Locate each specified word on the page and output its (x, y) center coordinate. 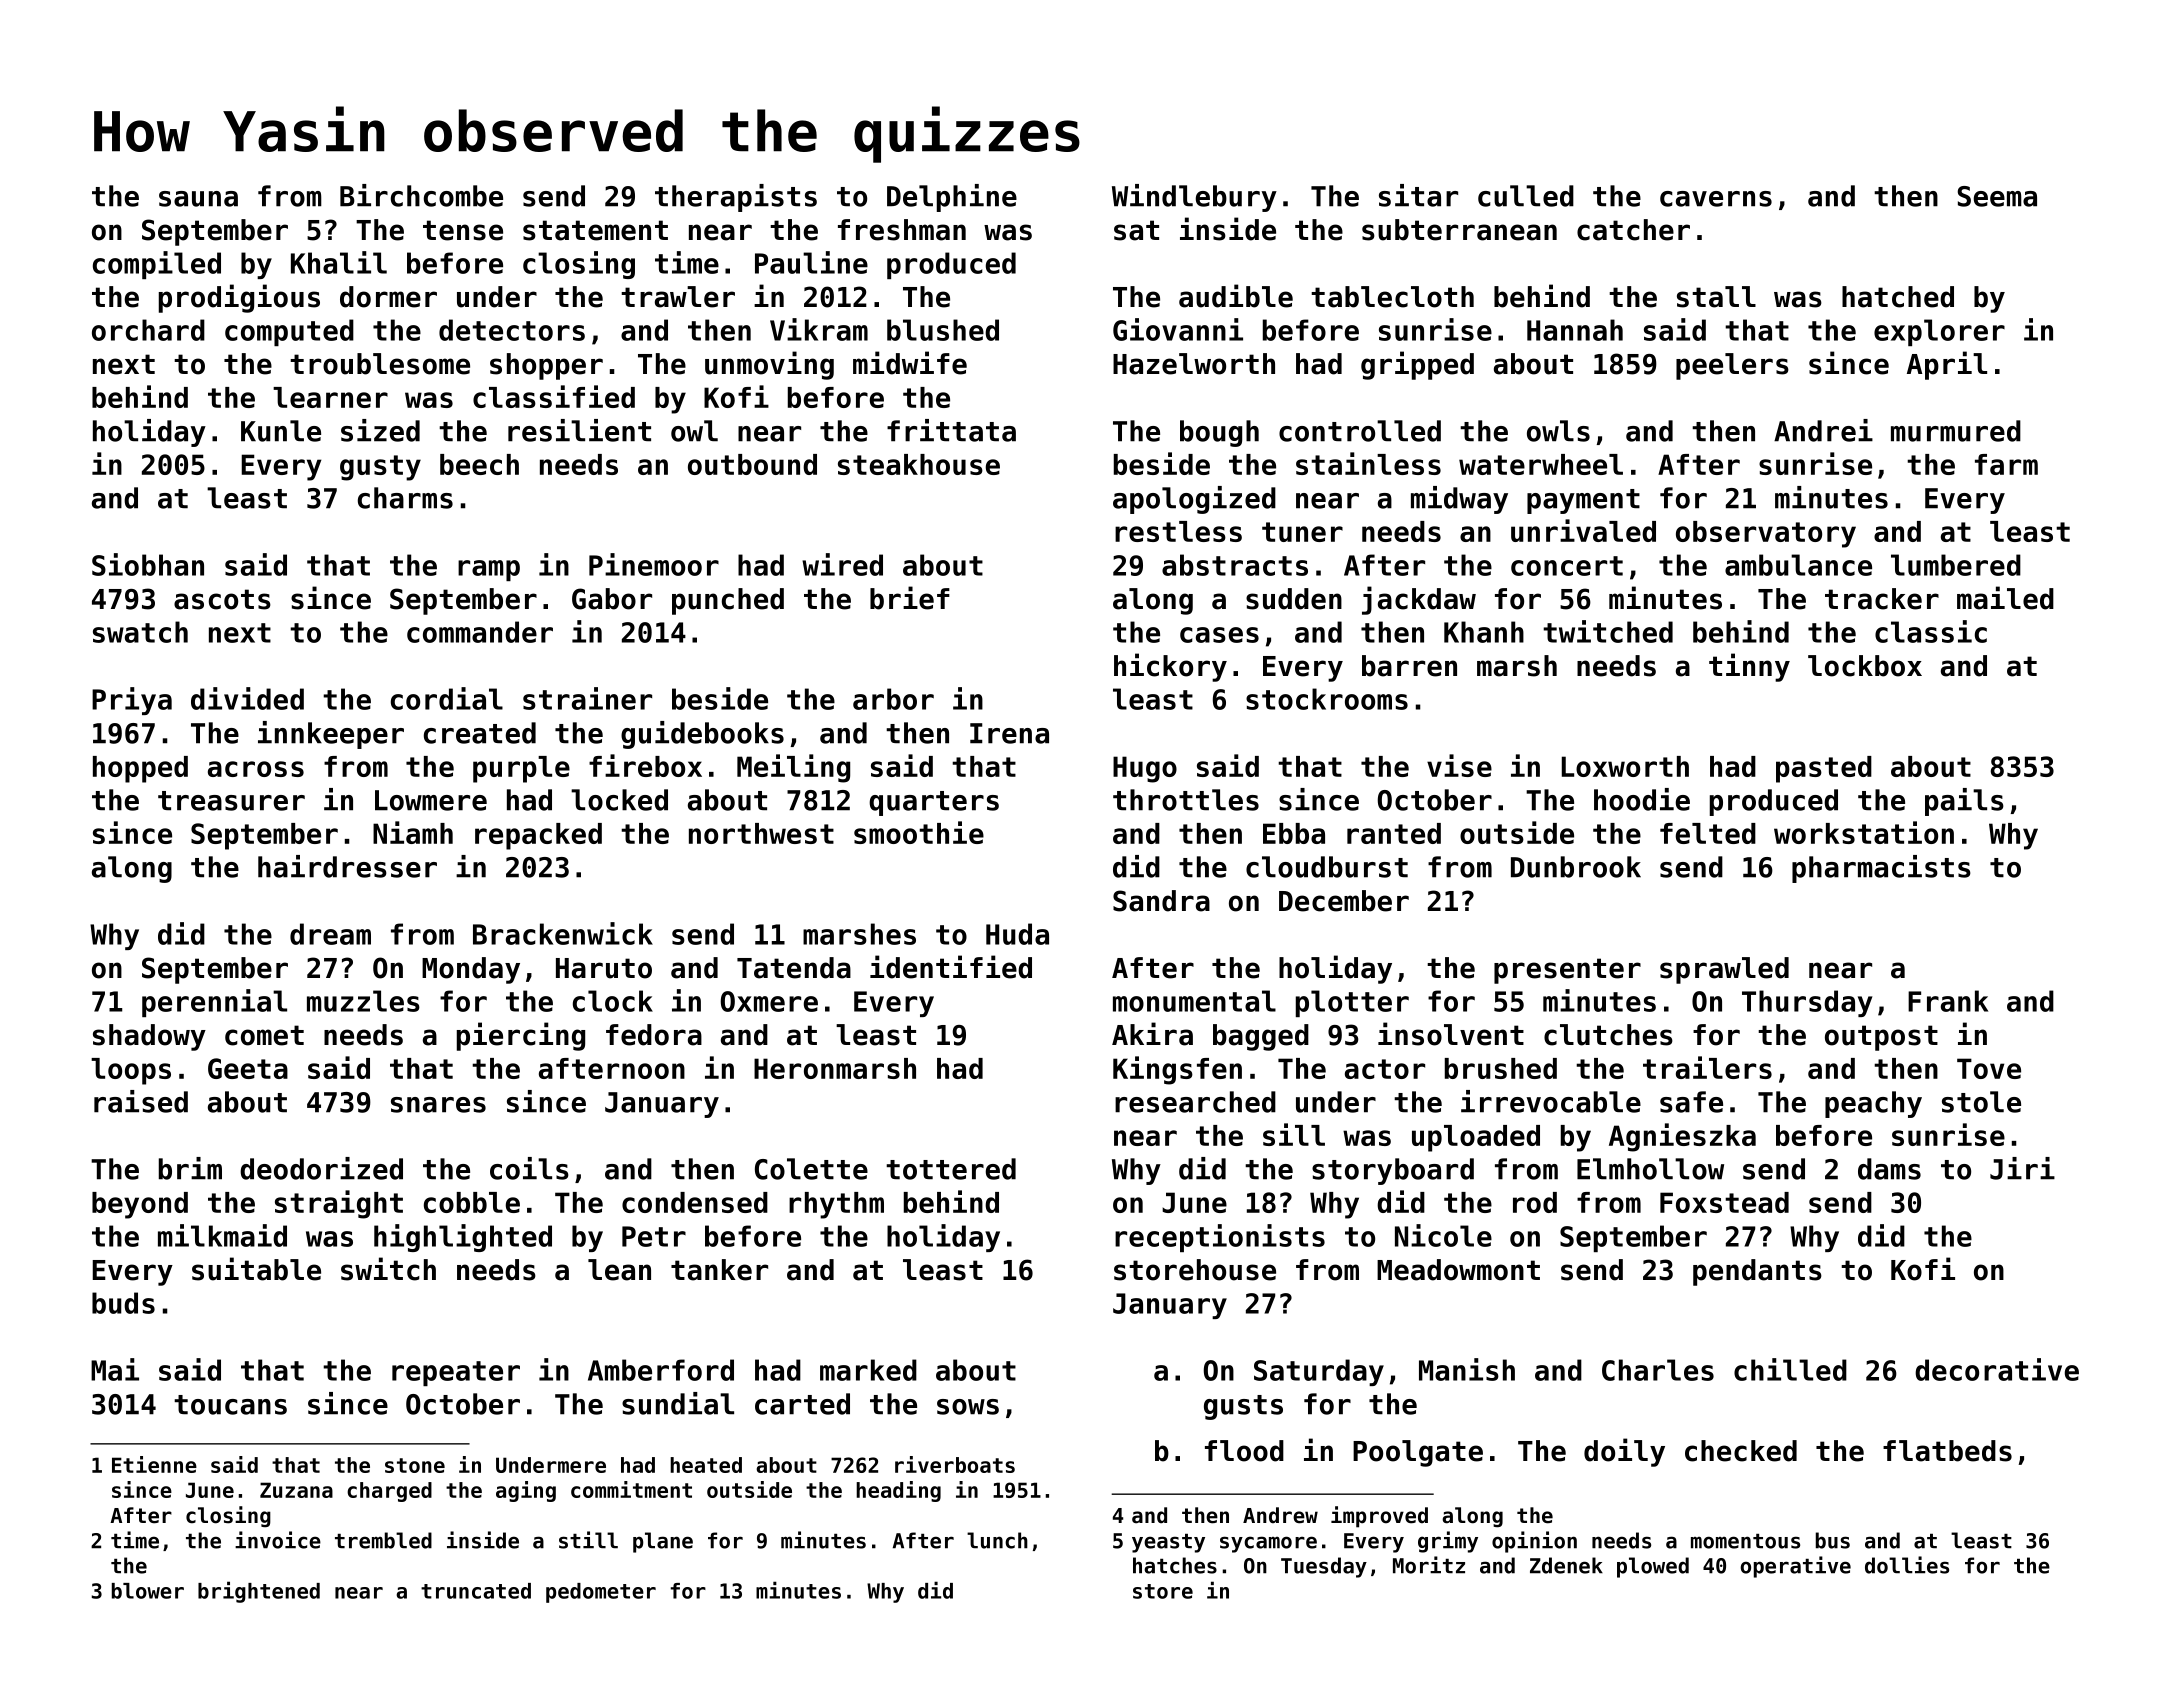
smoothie (919, 832)
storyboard (1393, 1171)
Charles (1658, 1370)
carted (802, 1404)
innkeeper (331, 735)
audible (1236, 296)
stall (1716, 297)
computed (289, 332)
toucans (230, 1405)
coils (529, 1168)
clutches (1608, 1035)
